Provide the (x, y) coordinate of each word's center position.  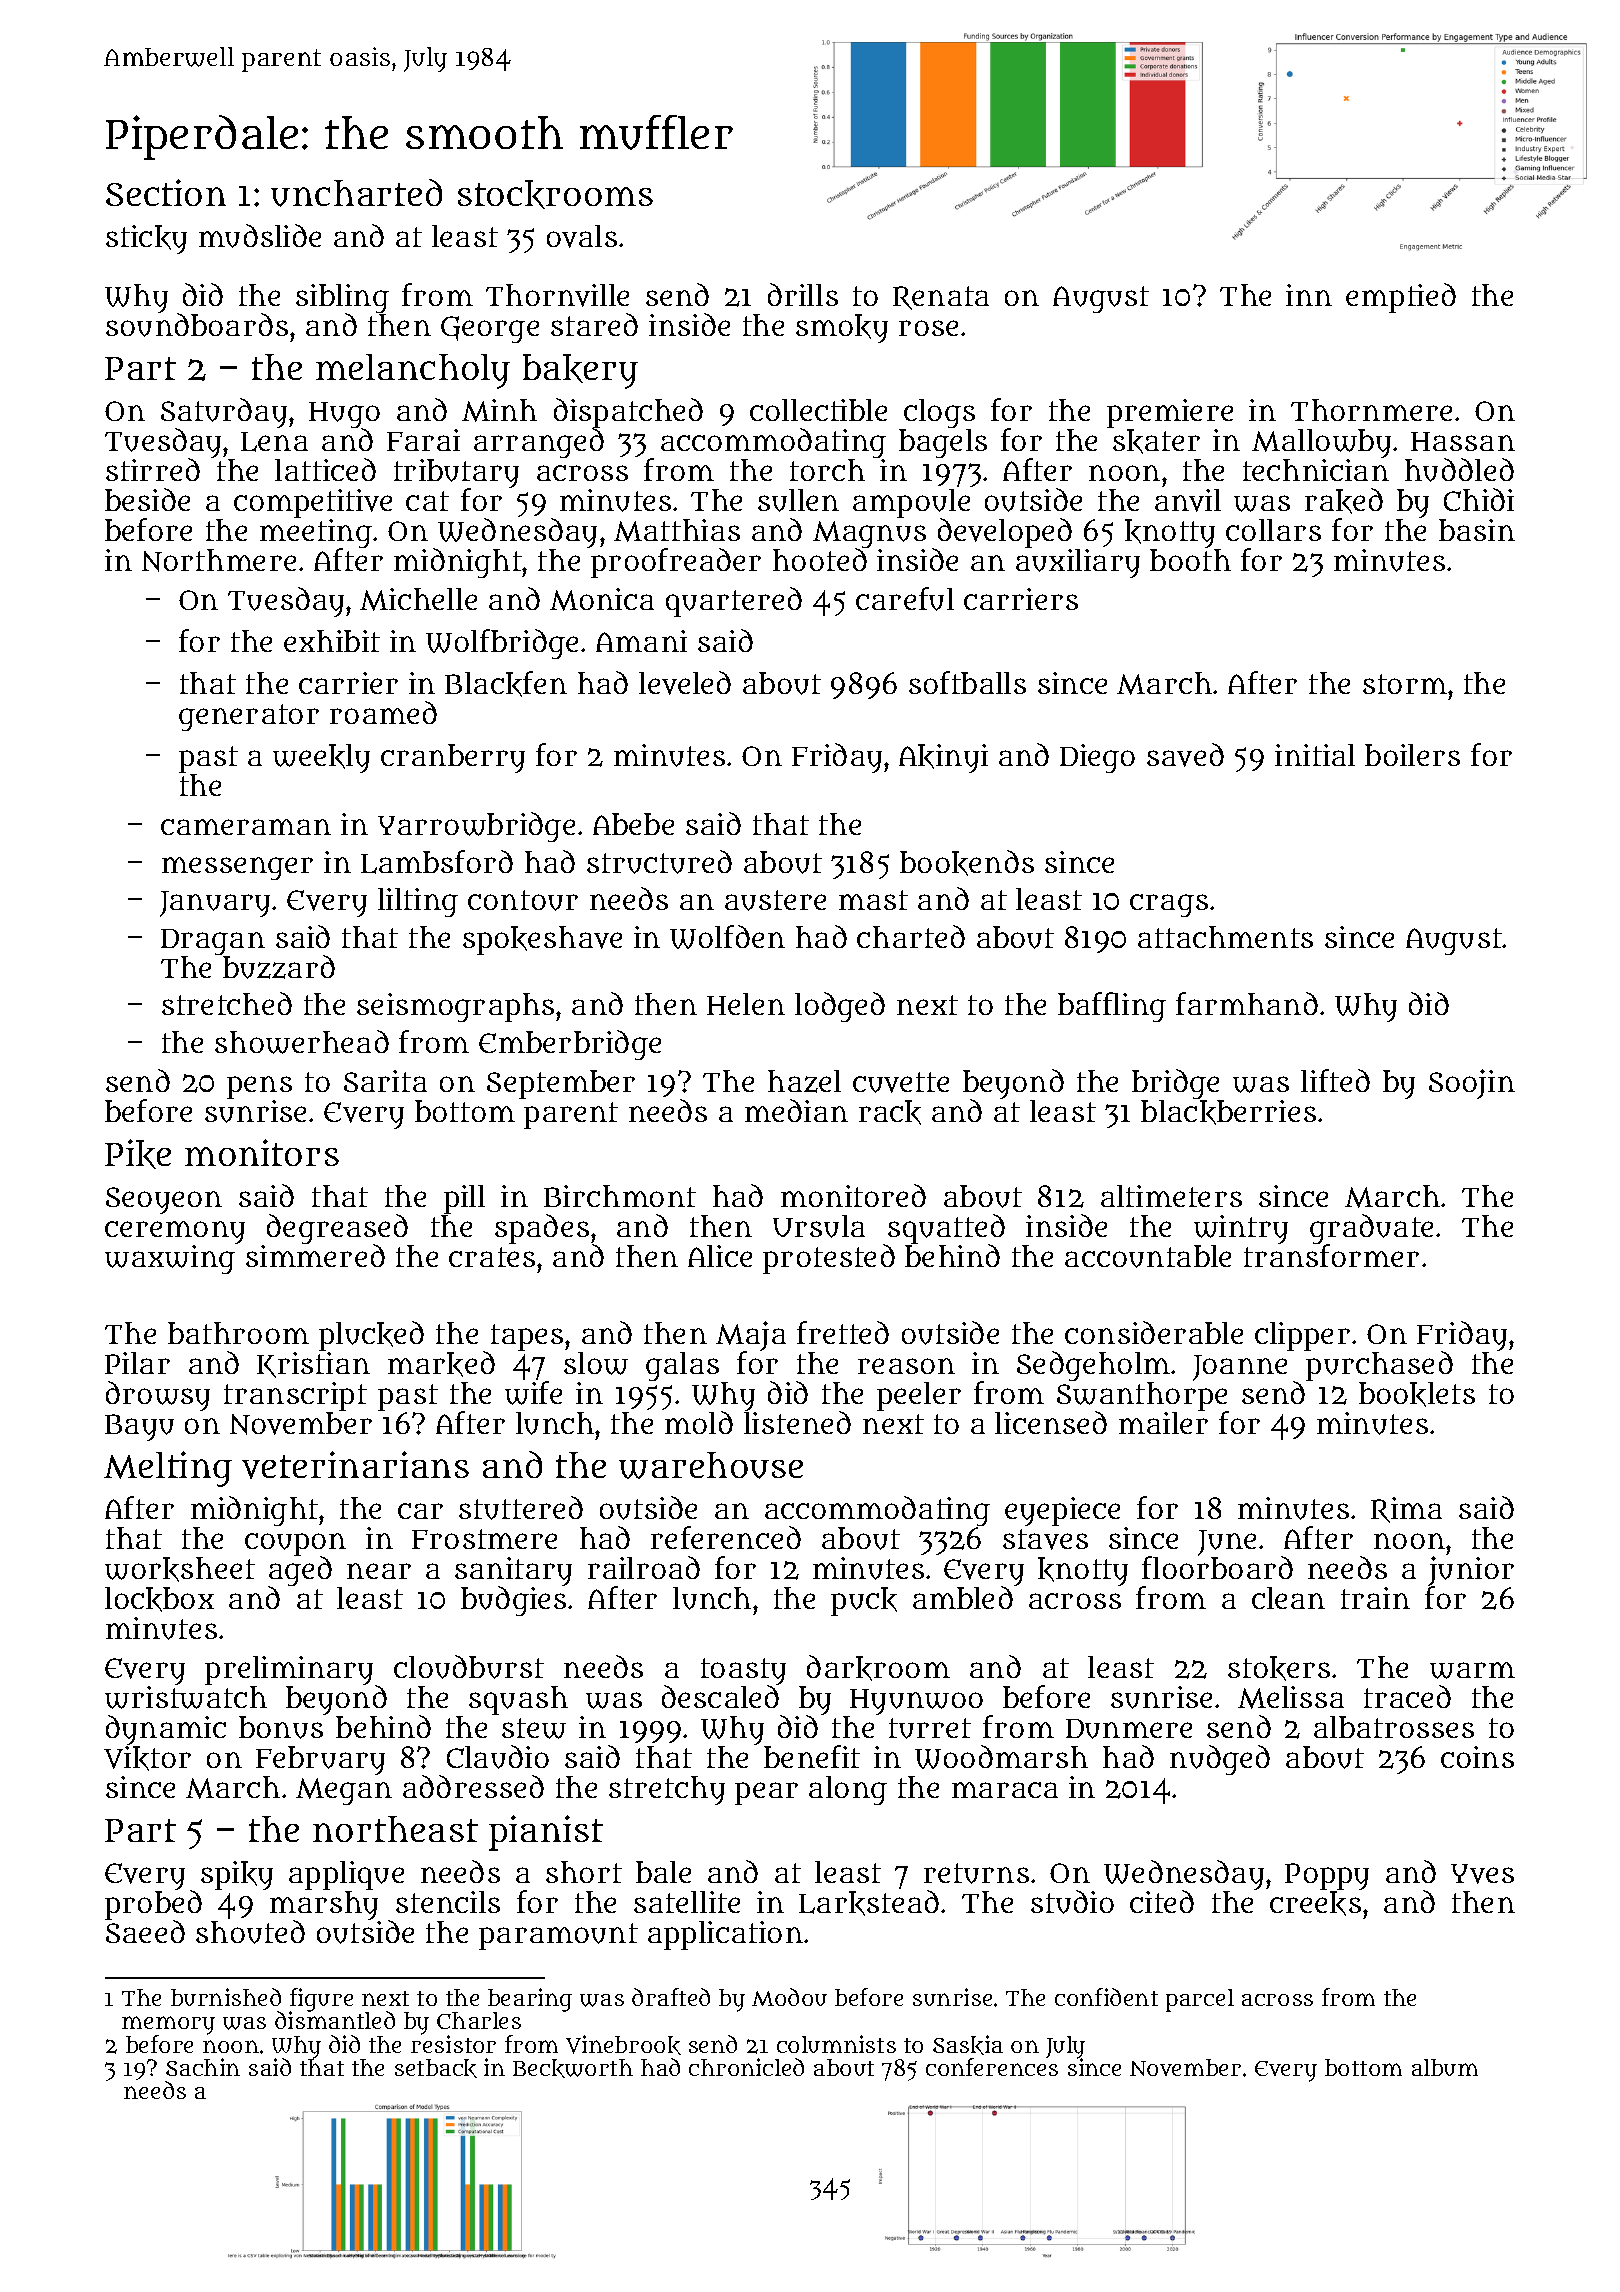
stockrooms (555, 194)
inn (1309, 295)
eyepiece (1062, 1511)
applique (346, 1875)
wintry (1241, 1229)
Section (166, 192)
